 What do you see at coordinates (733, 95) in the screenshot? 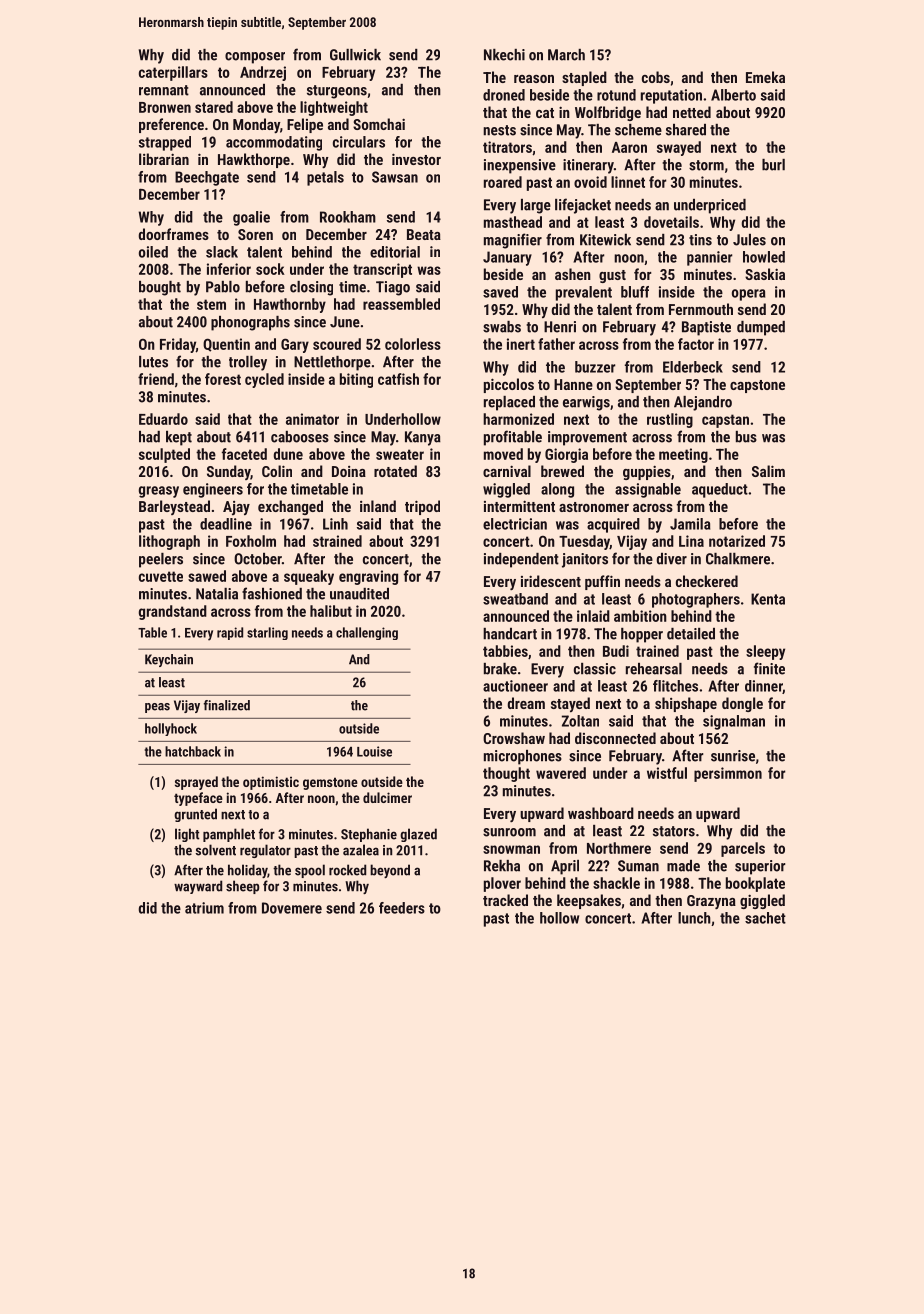
I see `Alberto` at bounding box center [733, 95].
